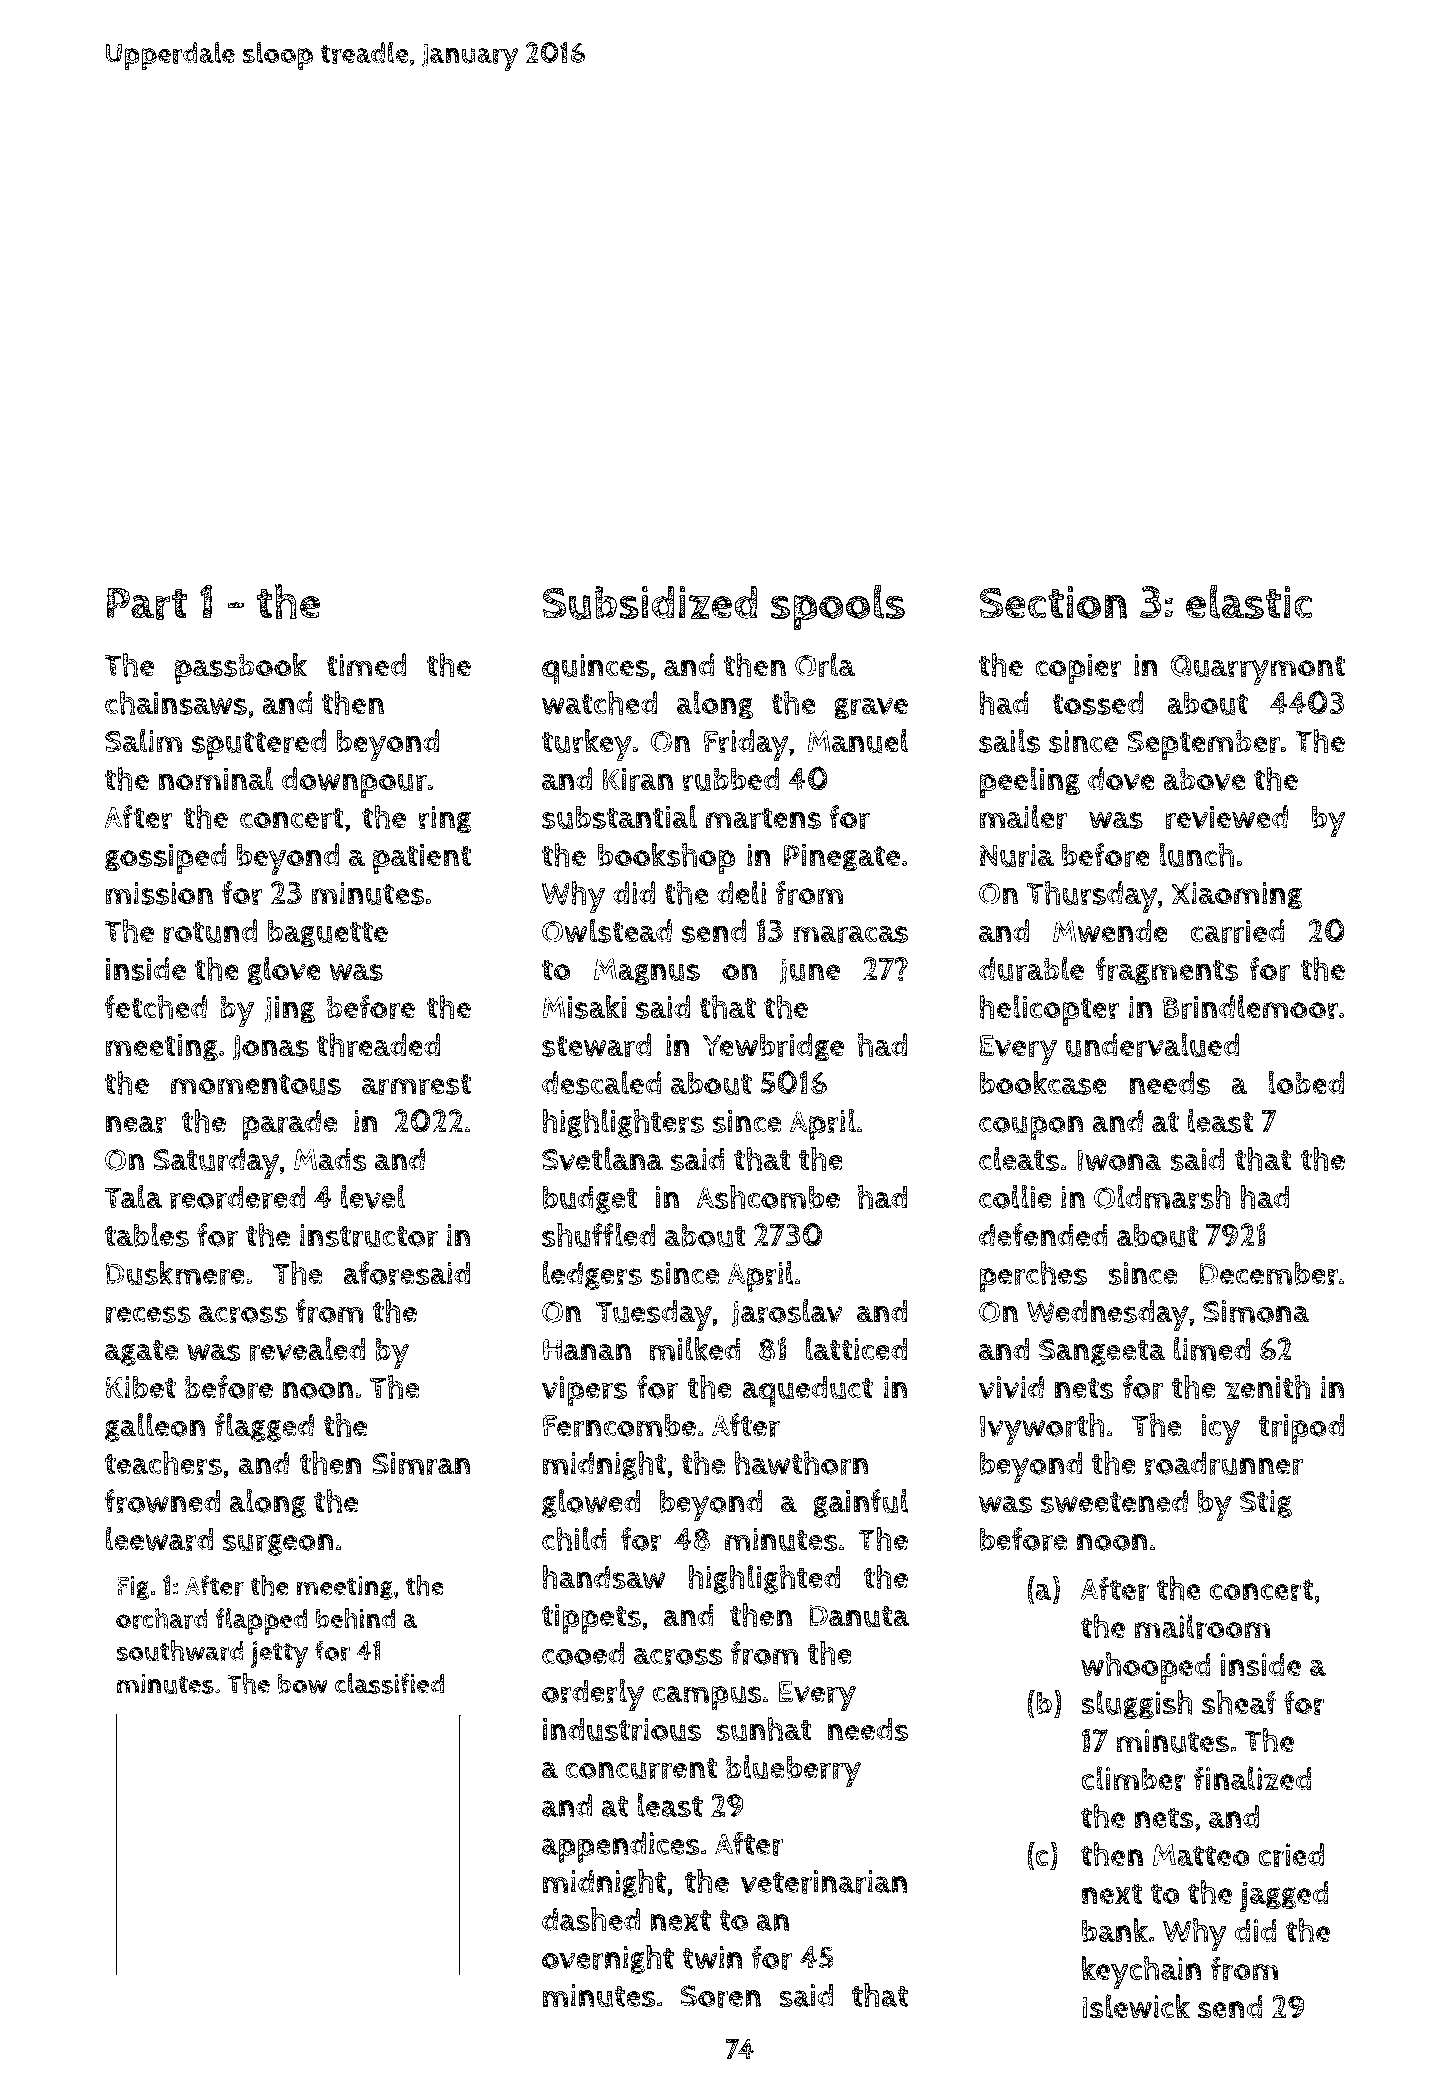  Describe the element at coordinates (861, 1503) in the image. I see `gainful` at that location.
